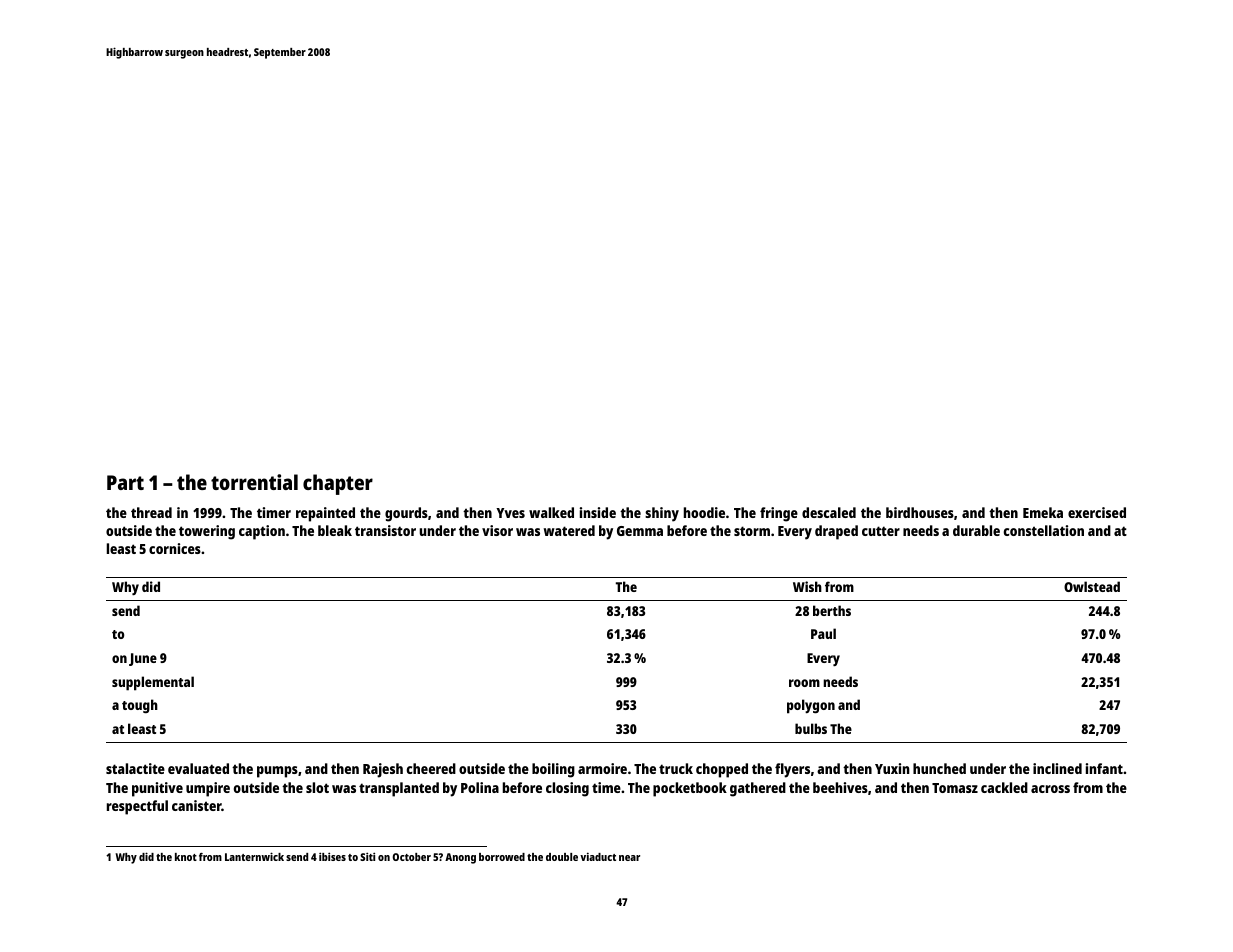 This document has width=1233, height=952. I want to click on polygon, so click(811, 706).
